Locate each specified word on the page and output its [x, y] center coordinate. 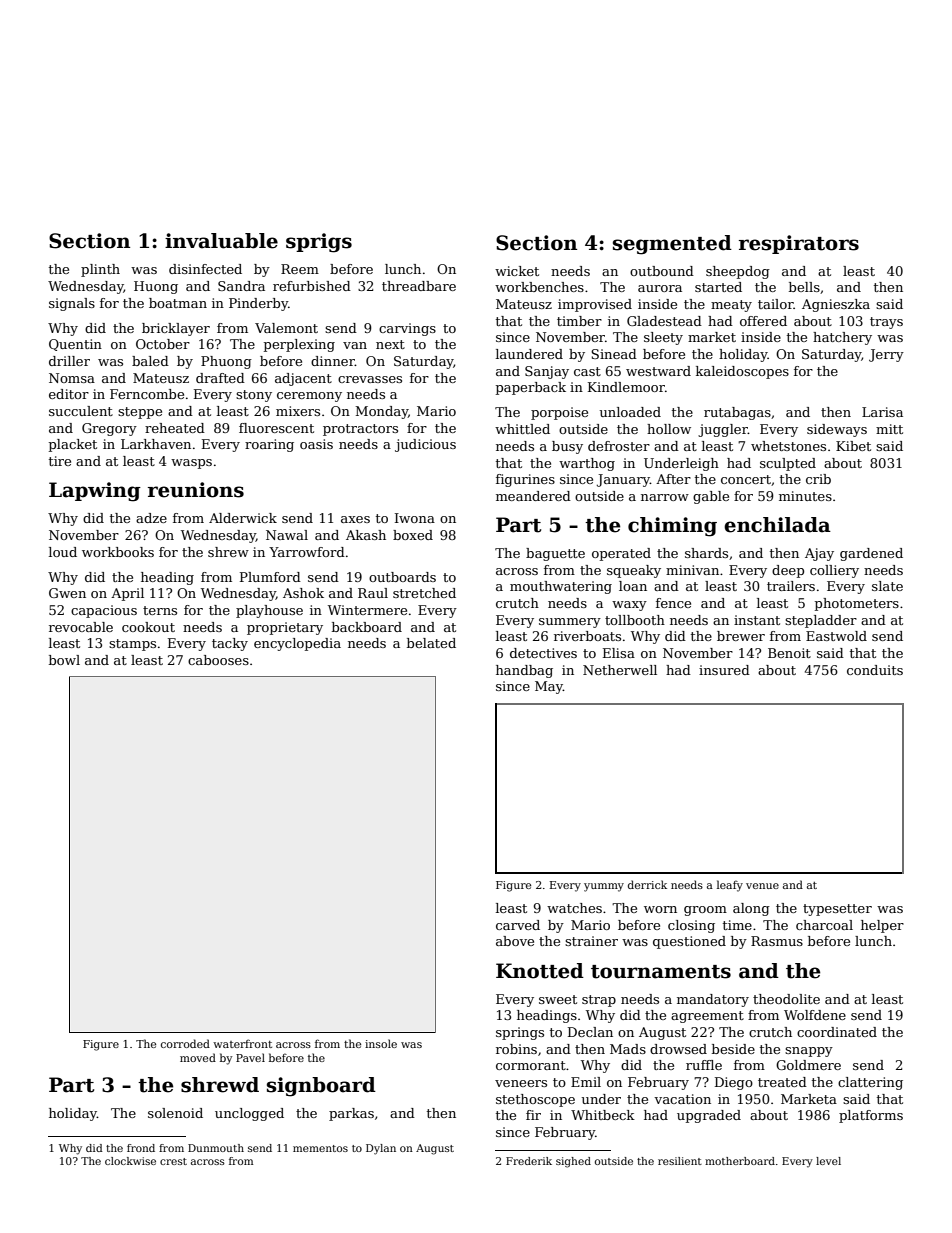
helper [882, 926]
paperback [531, 388]
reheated [175, 428]
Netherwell [620, 670]
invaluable [221, 241]
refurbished [312, 286]
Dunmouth [216, 1148]
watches [574, 908]
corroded [185, 1043]
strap [599, 1001]
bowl [64, 660]
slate [887, 586]
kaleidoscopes [742, 372]
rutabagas [737, 413]
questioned [689, 942]
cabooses [218, 660]
